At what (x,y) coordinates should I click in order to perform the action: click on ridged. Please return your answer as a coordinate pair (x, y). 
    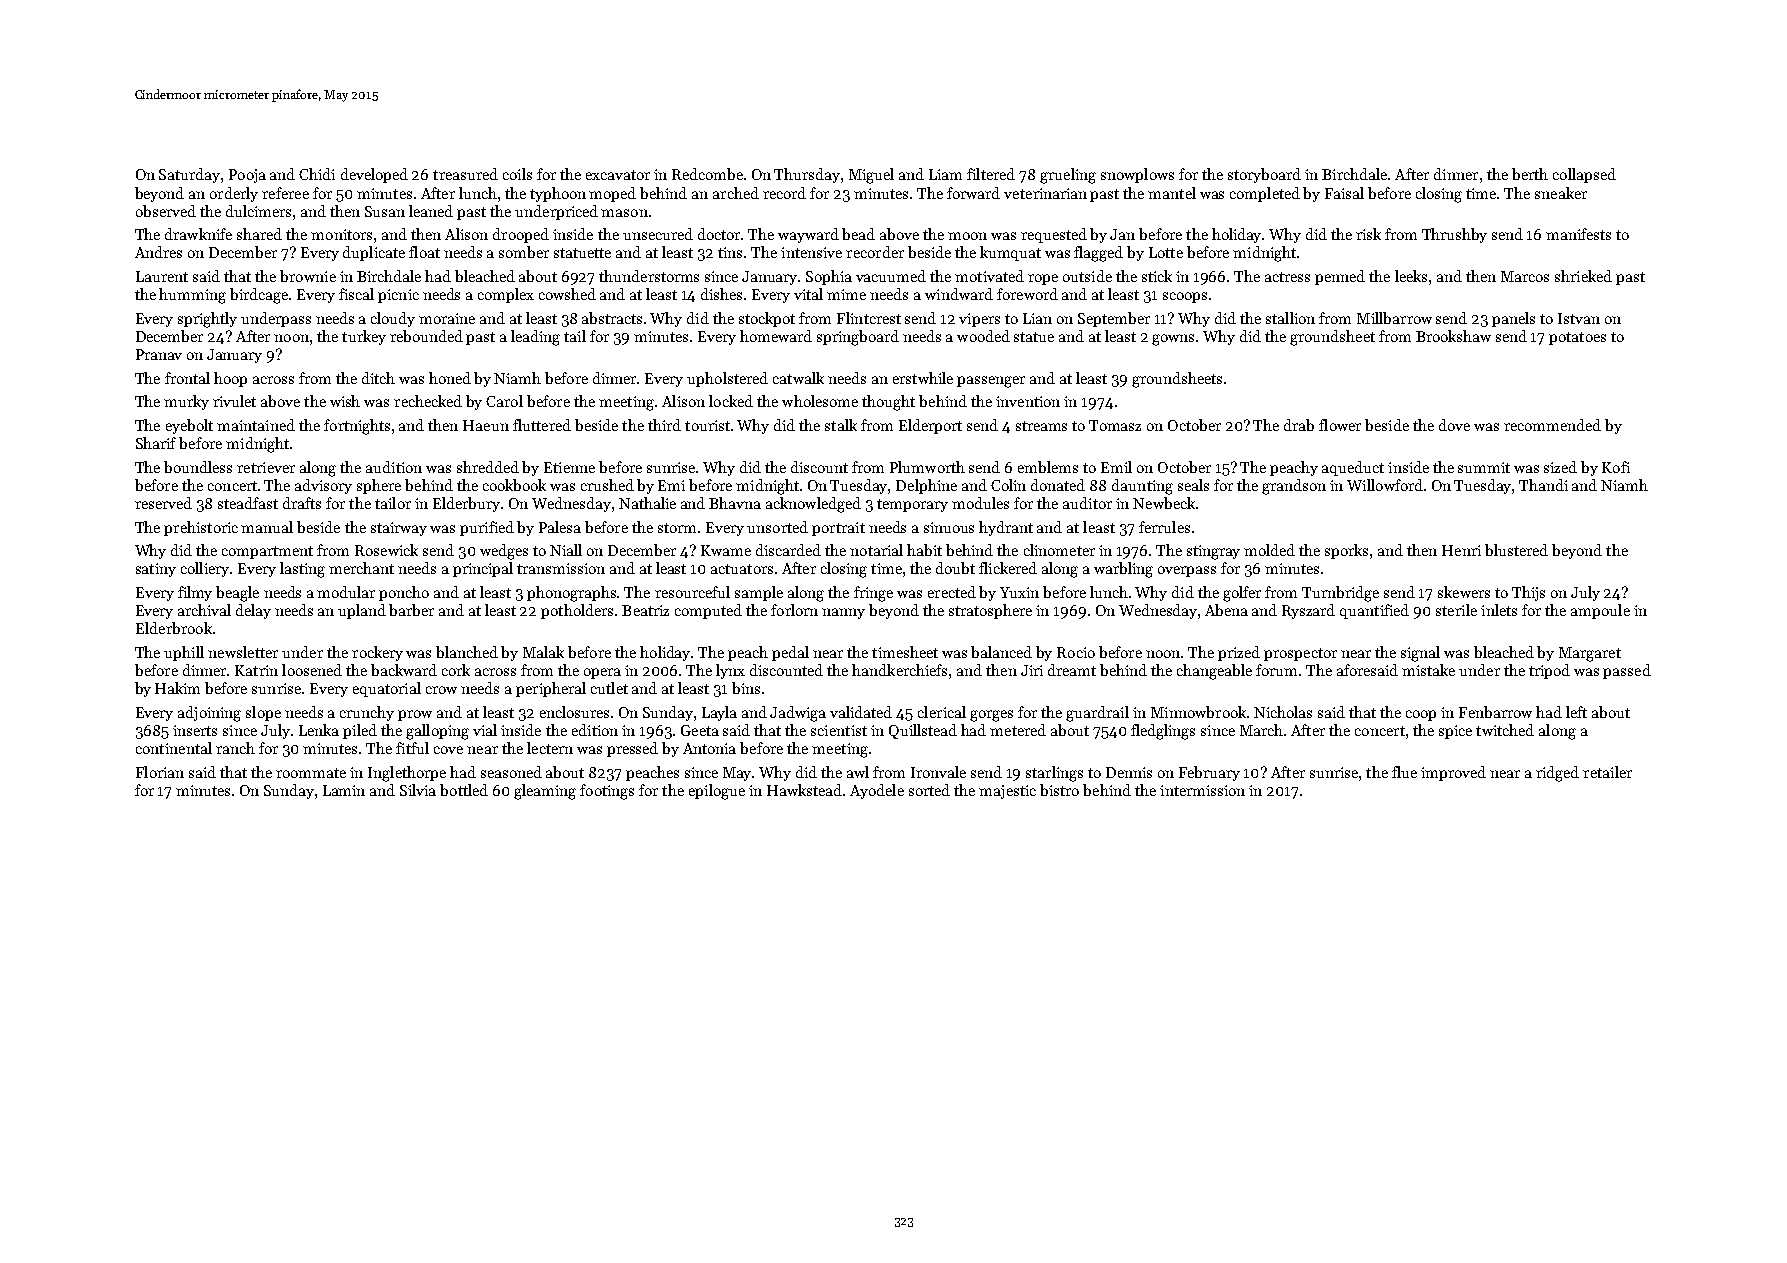
    Looking at the image, I should click on (1557, 774).
